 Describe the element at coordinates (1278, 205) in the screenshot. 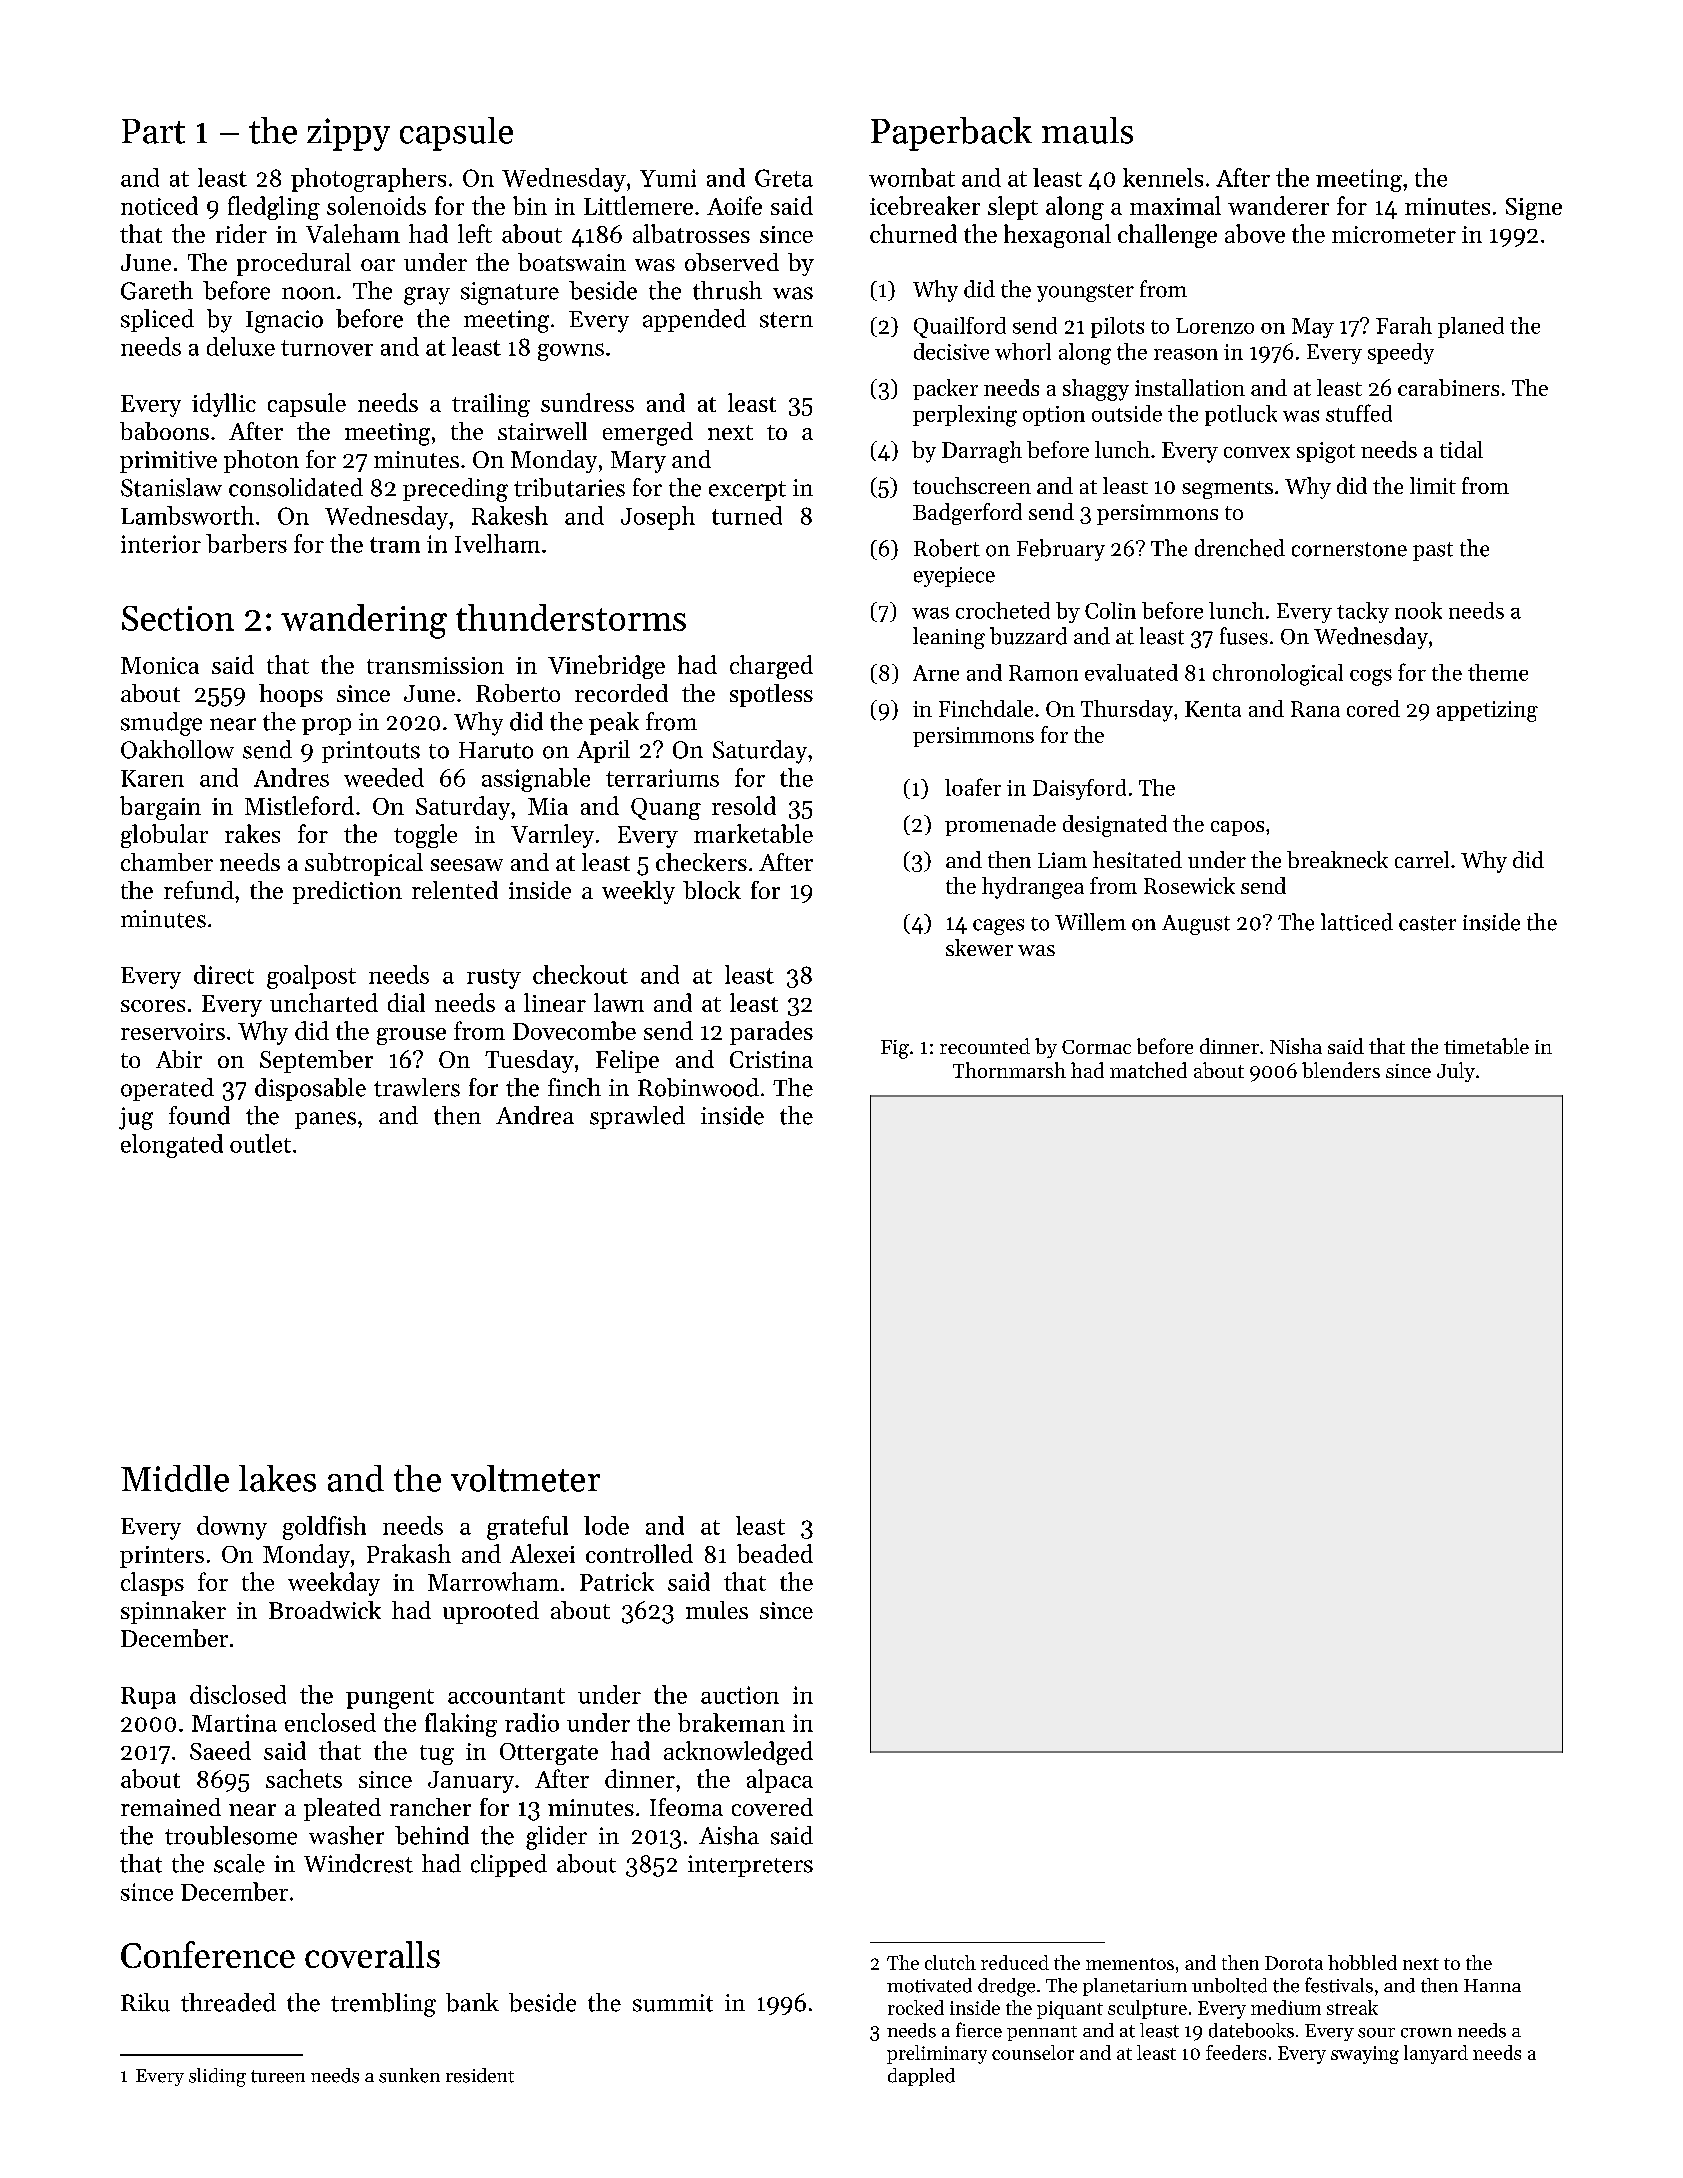

I see `wanderer` at that location.
